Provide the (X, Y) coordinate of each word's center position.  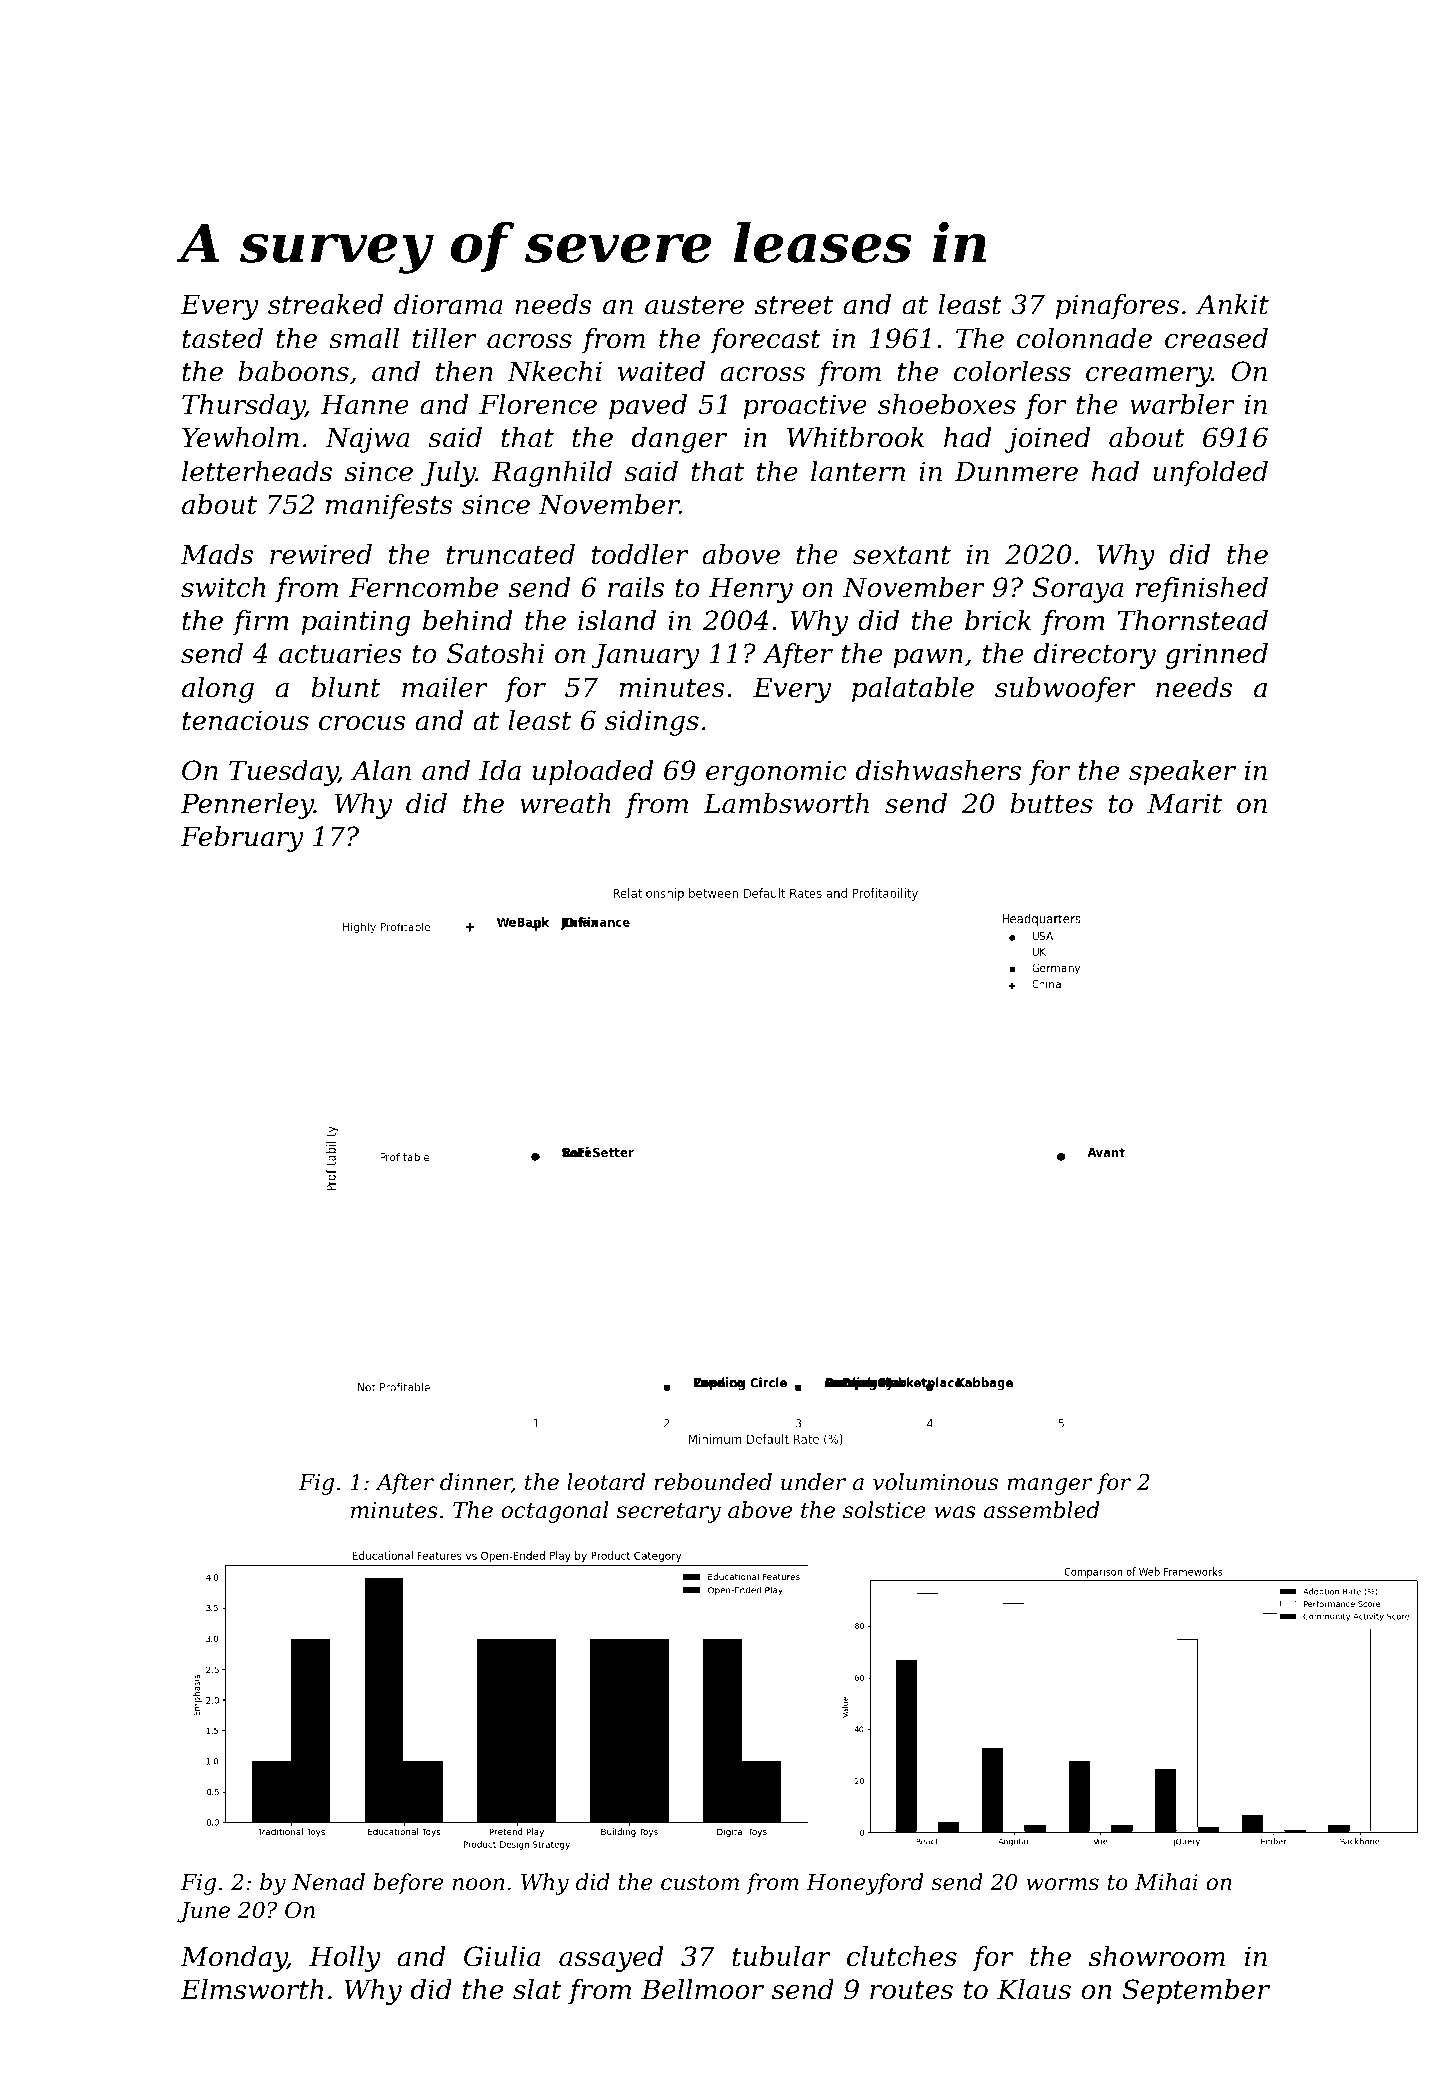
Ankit (1232, 304)
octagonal (554, 1512)
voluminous (935, 1482)
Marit (1184, 803)
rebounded (713, 1482)
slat (537, 1989)
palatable (913, 690)
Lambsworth (786, 803)
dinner (476, 1483)
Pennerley (247, 806)
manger (1049, 1486)
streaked (325, 304)
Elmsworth (251, 1989)
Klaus (1034, 1989)
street (794, 305)
